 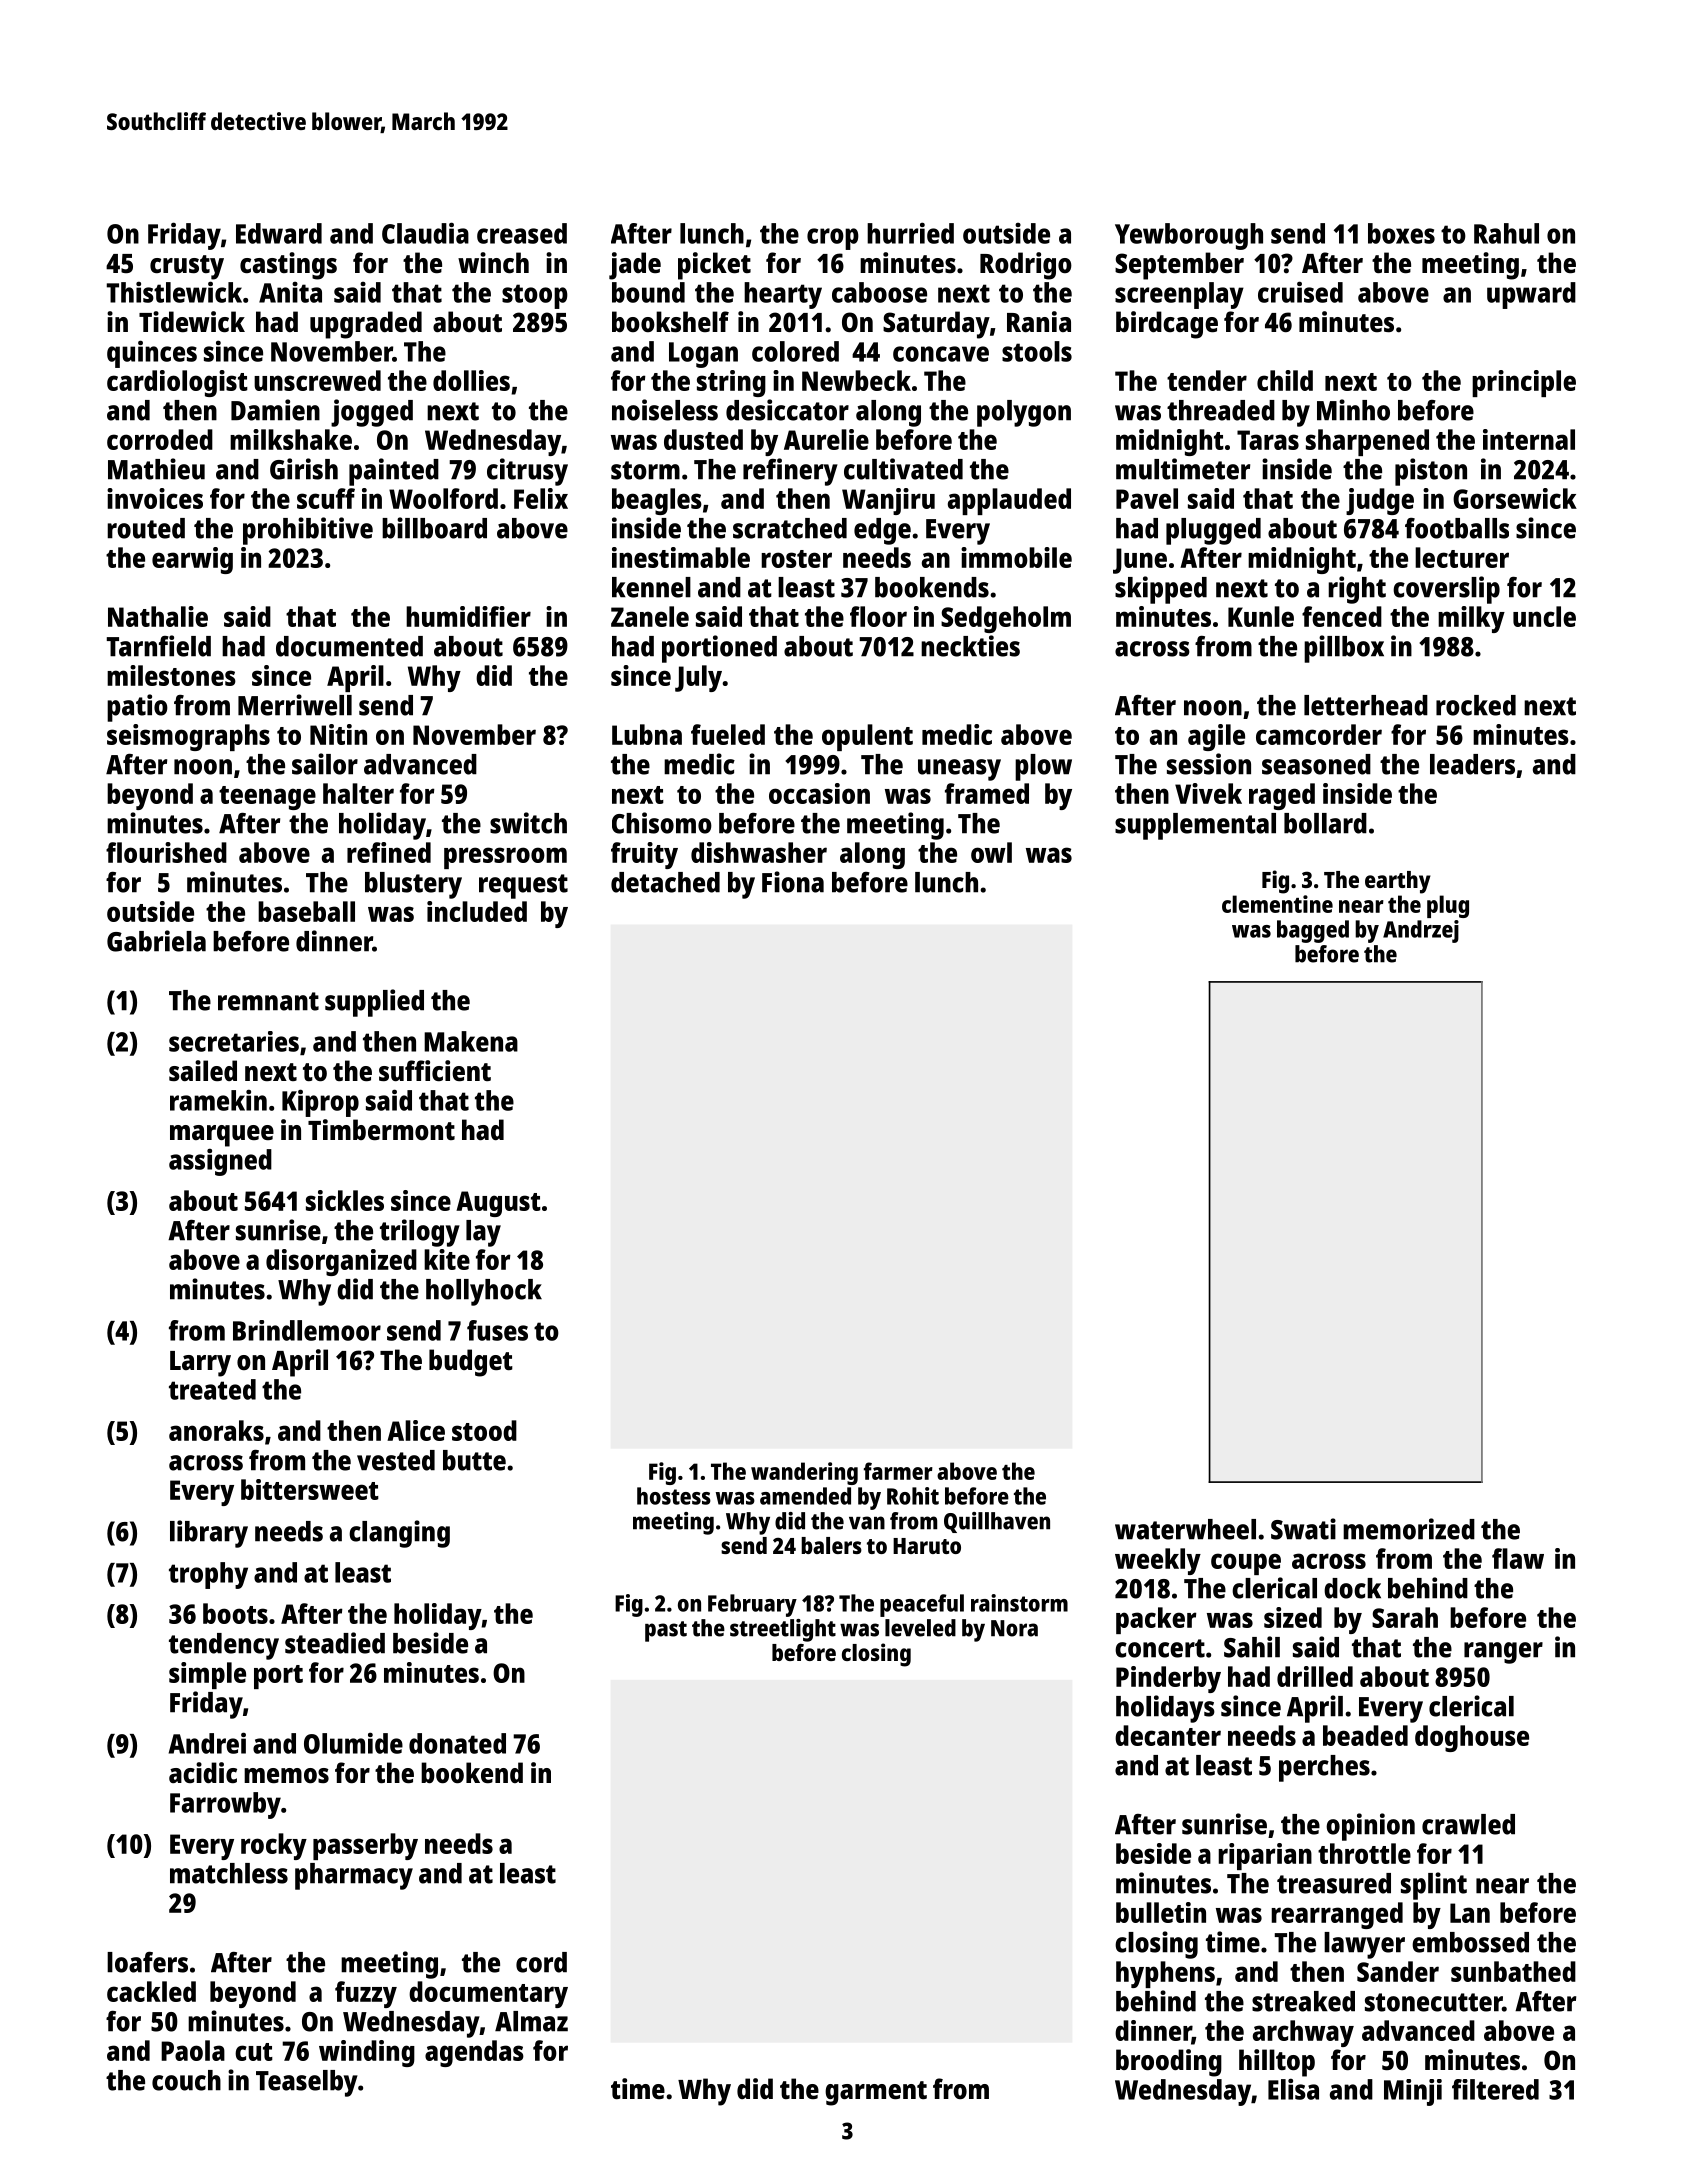 I want to click on Larry, so click(x=200, y=1364).
